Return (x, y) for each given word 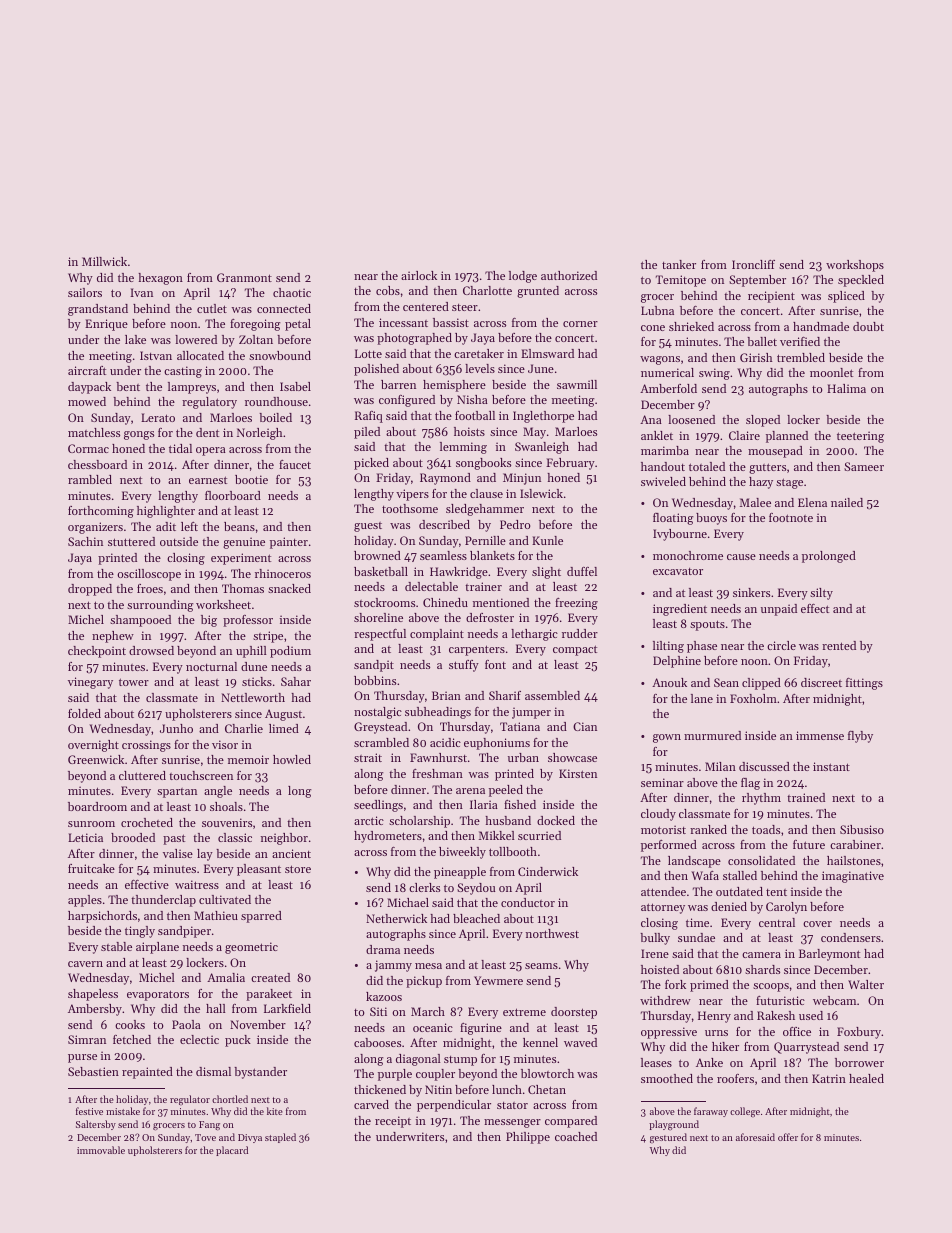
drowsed (151, 650)
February (570, 464)
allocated (200, 355)
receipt (393, 1122)
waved (580, 1042)
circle (781, 645)
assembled (552, 695)
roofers (735, 1078)
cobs (388, 290)
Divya (250, 1138)
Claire (744, 435)
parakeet (269, 995)
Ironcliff (753, 264)
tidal (180, 448)
